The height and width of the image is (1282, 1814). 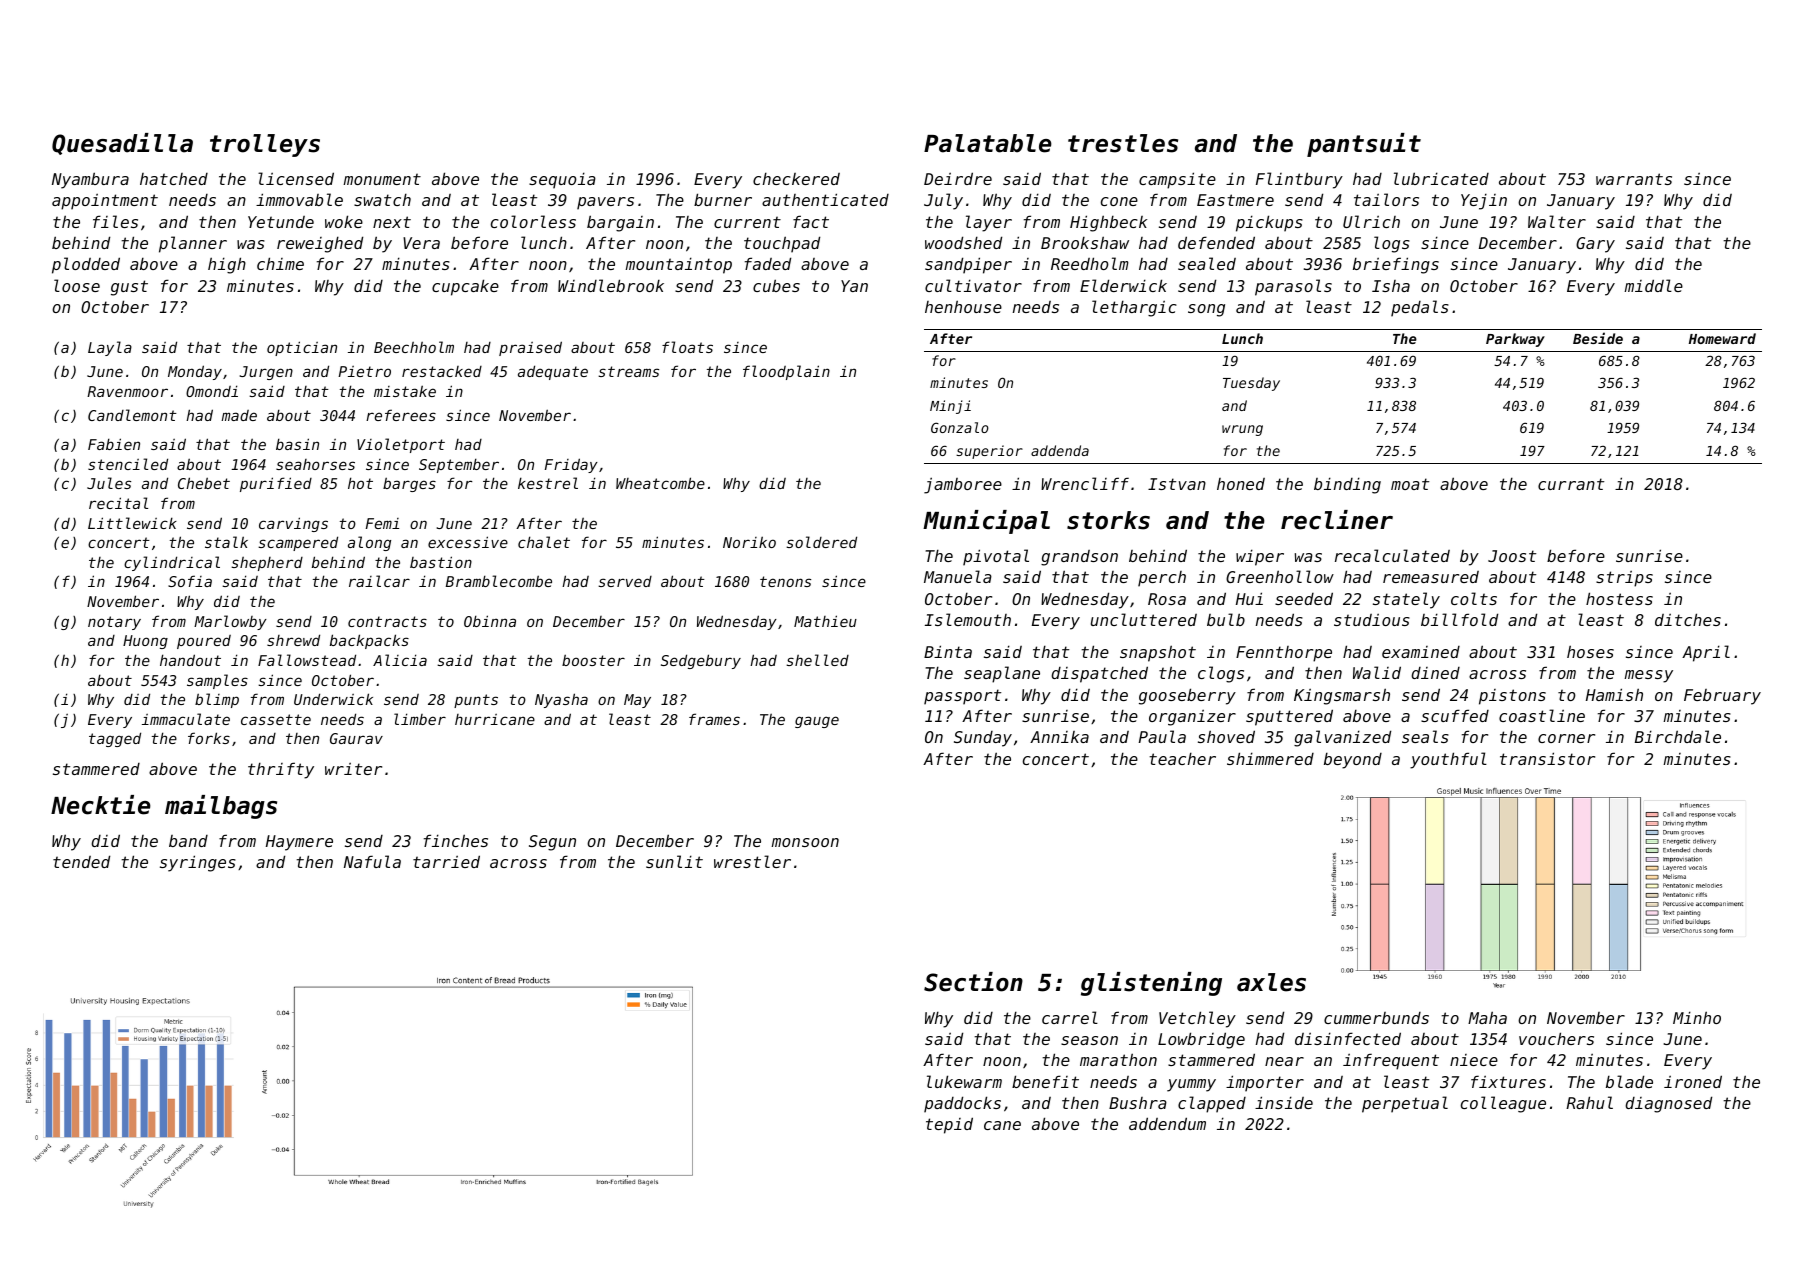 What do you see at coordinates (1123, 285) in the image?
I see `Elderwick` at bounding box center [1123, 285].
